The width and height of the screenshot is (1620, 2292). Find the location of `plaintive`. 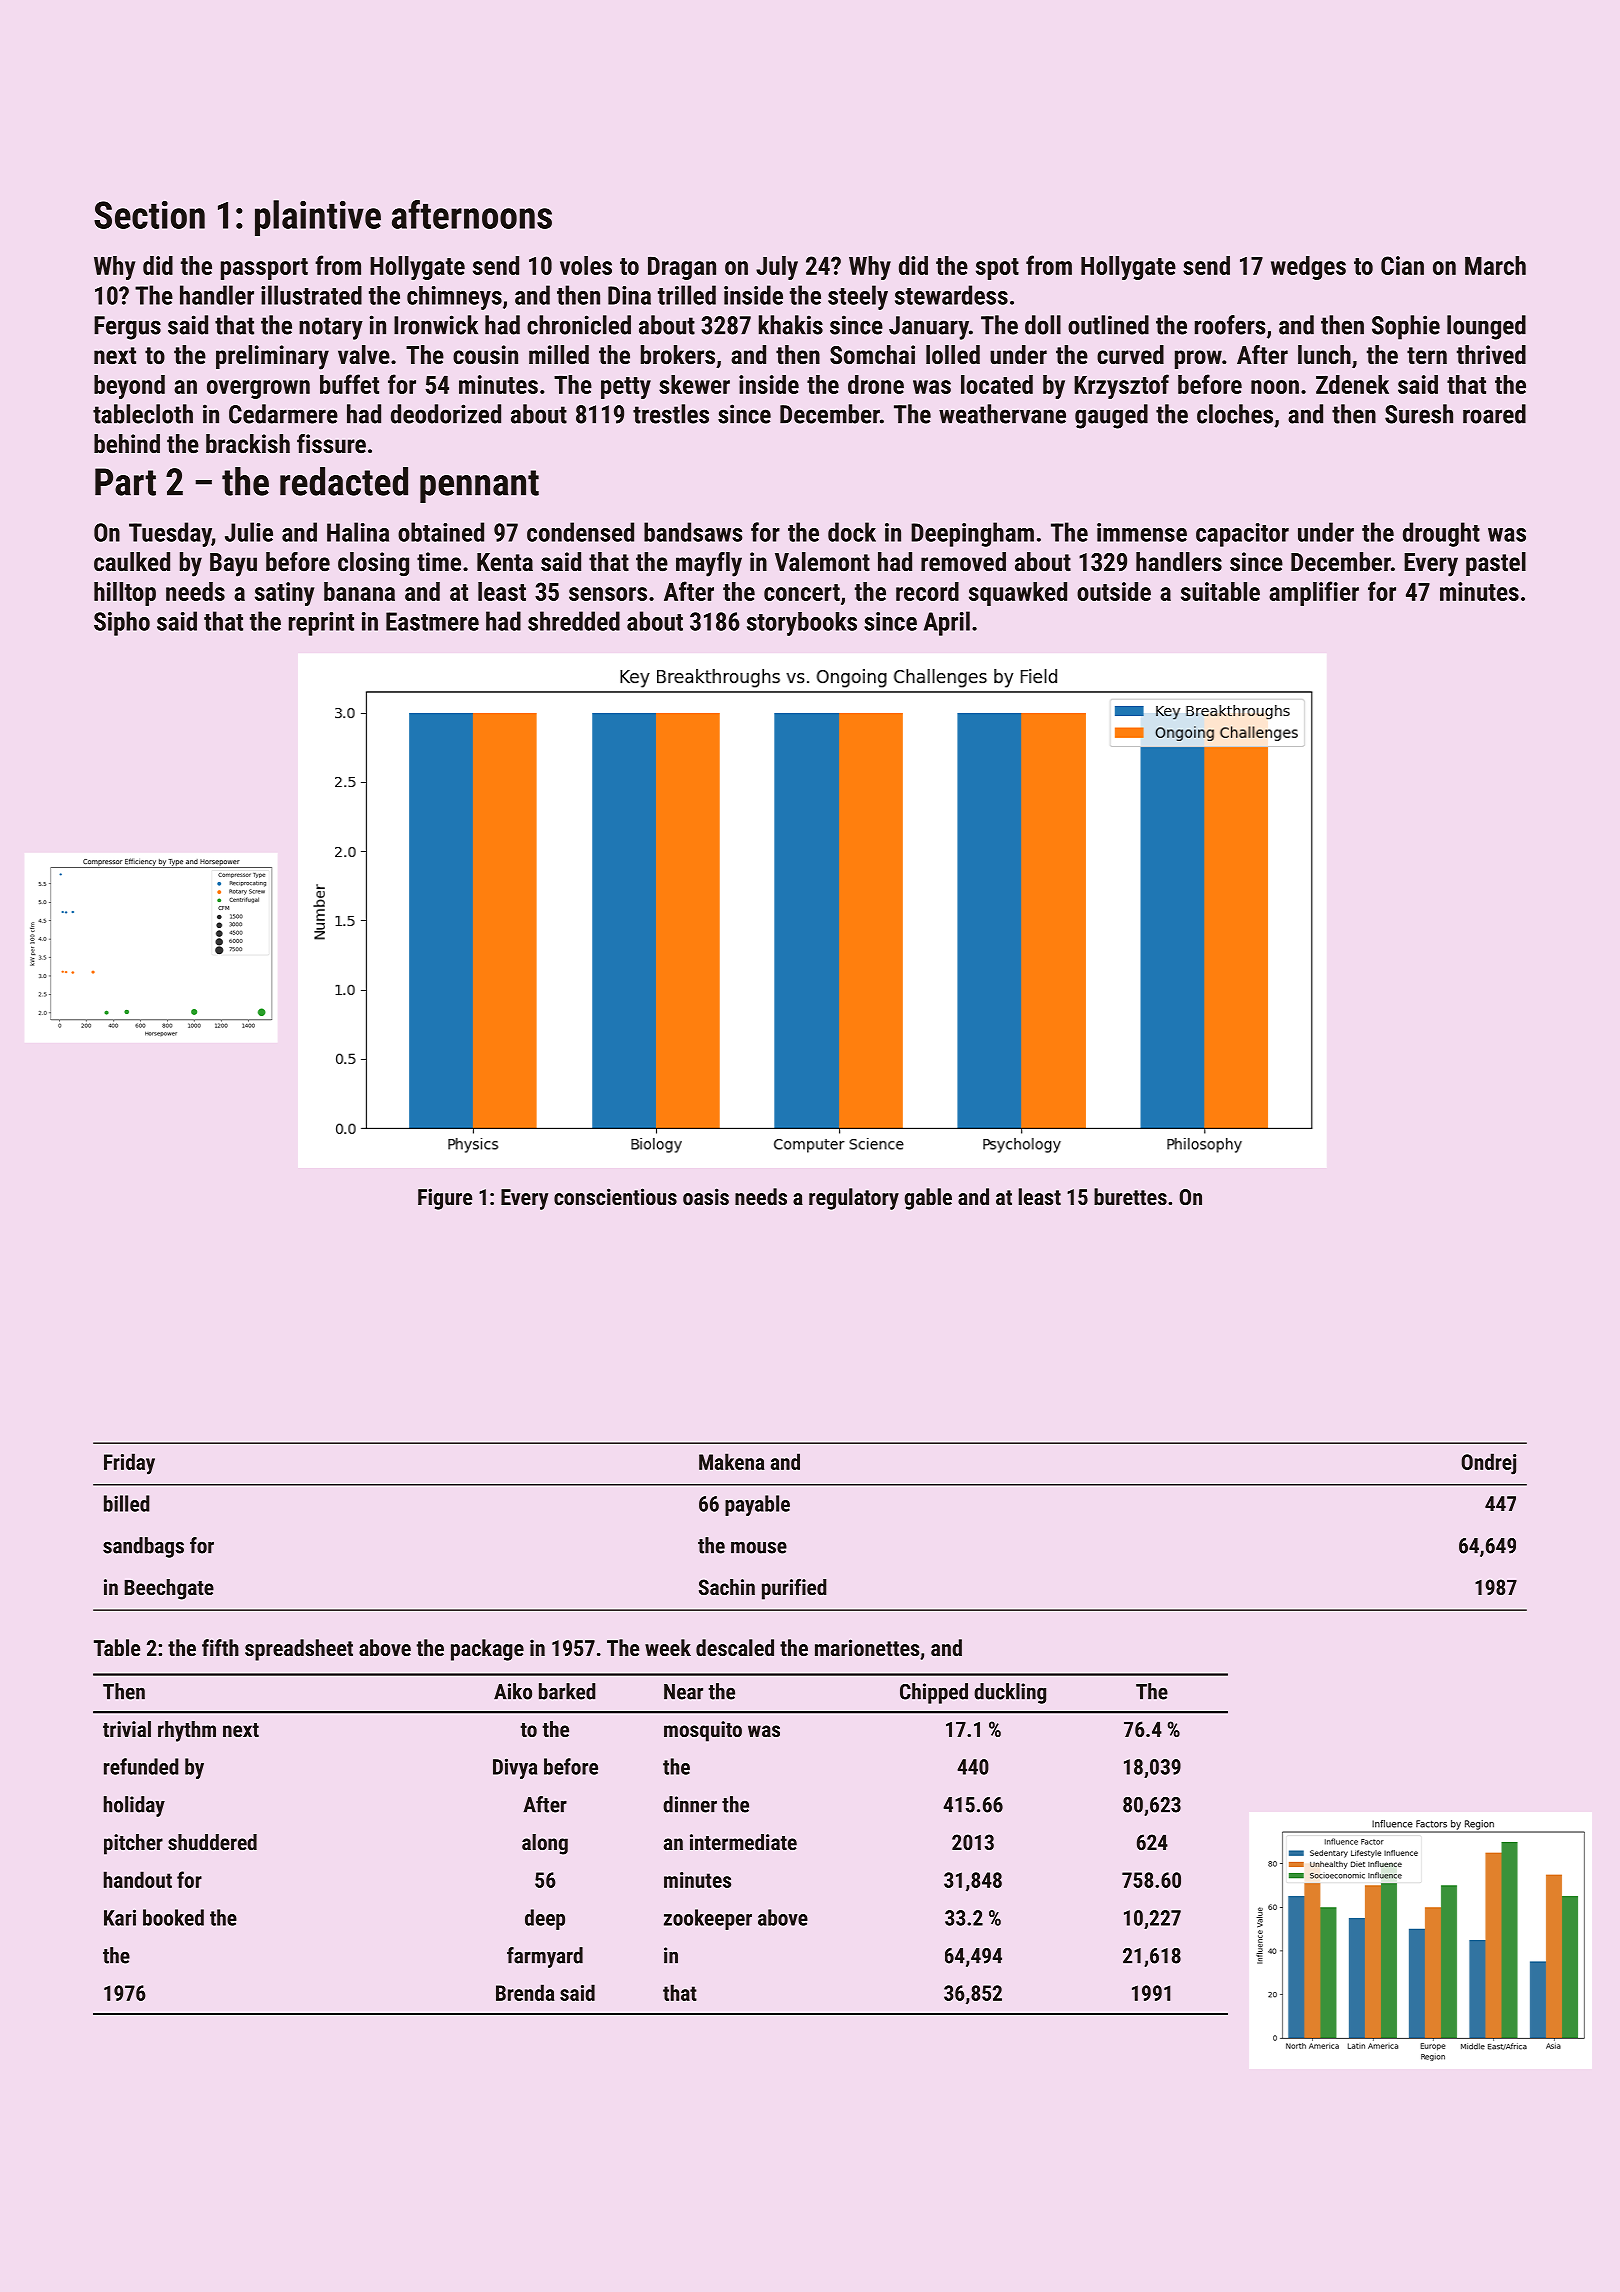

plaintive is located at coordinates (318, 218).
